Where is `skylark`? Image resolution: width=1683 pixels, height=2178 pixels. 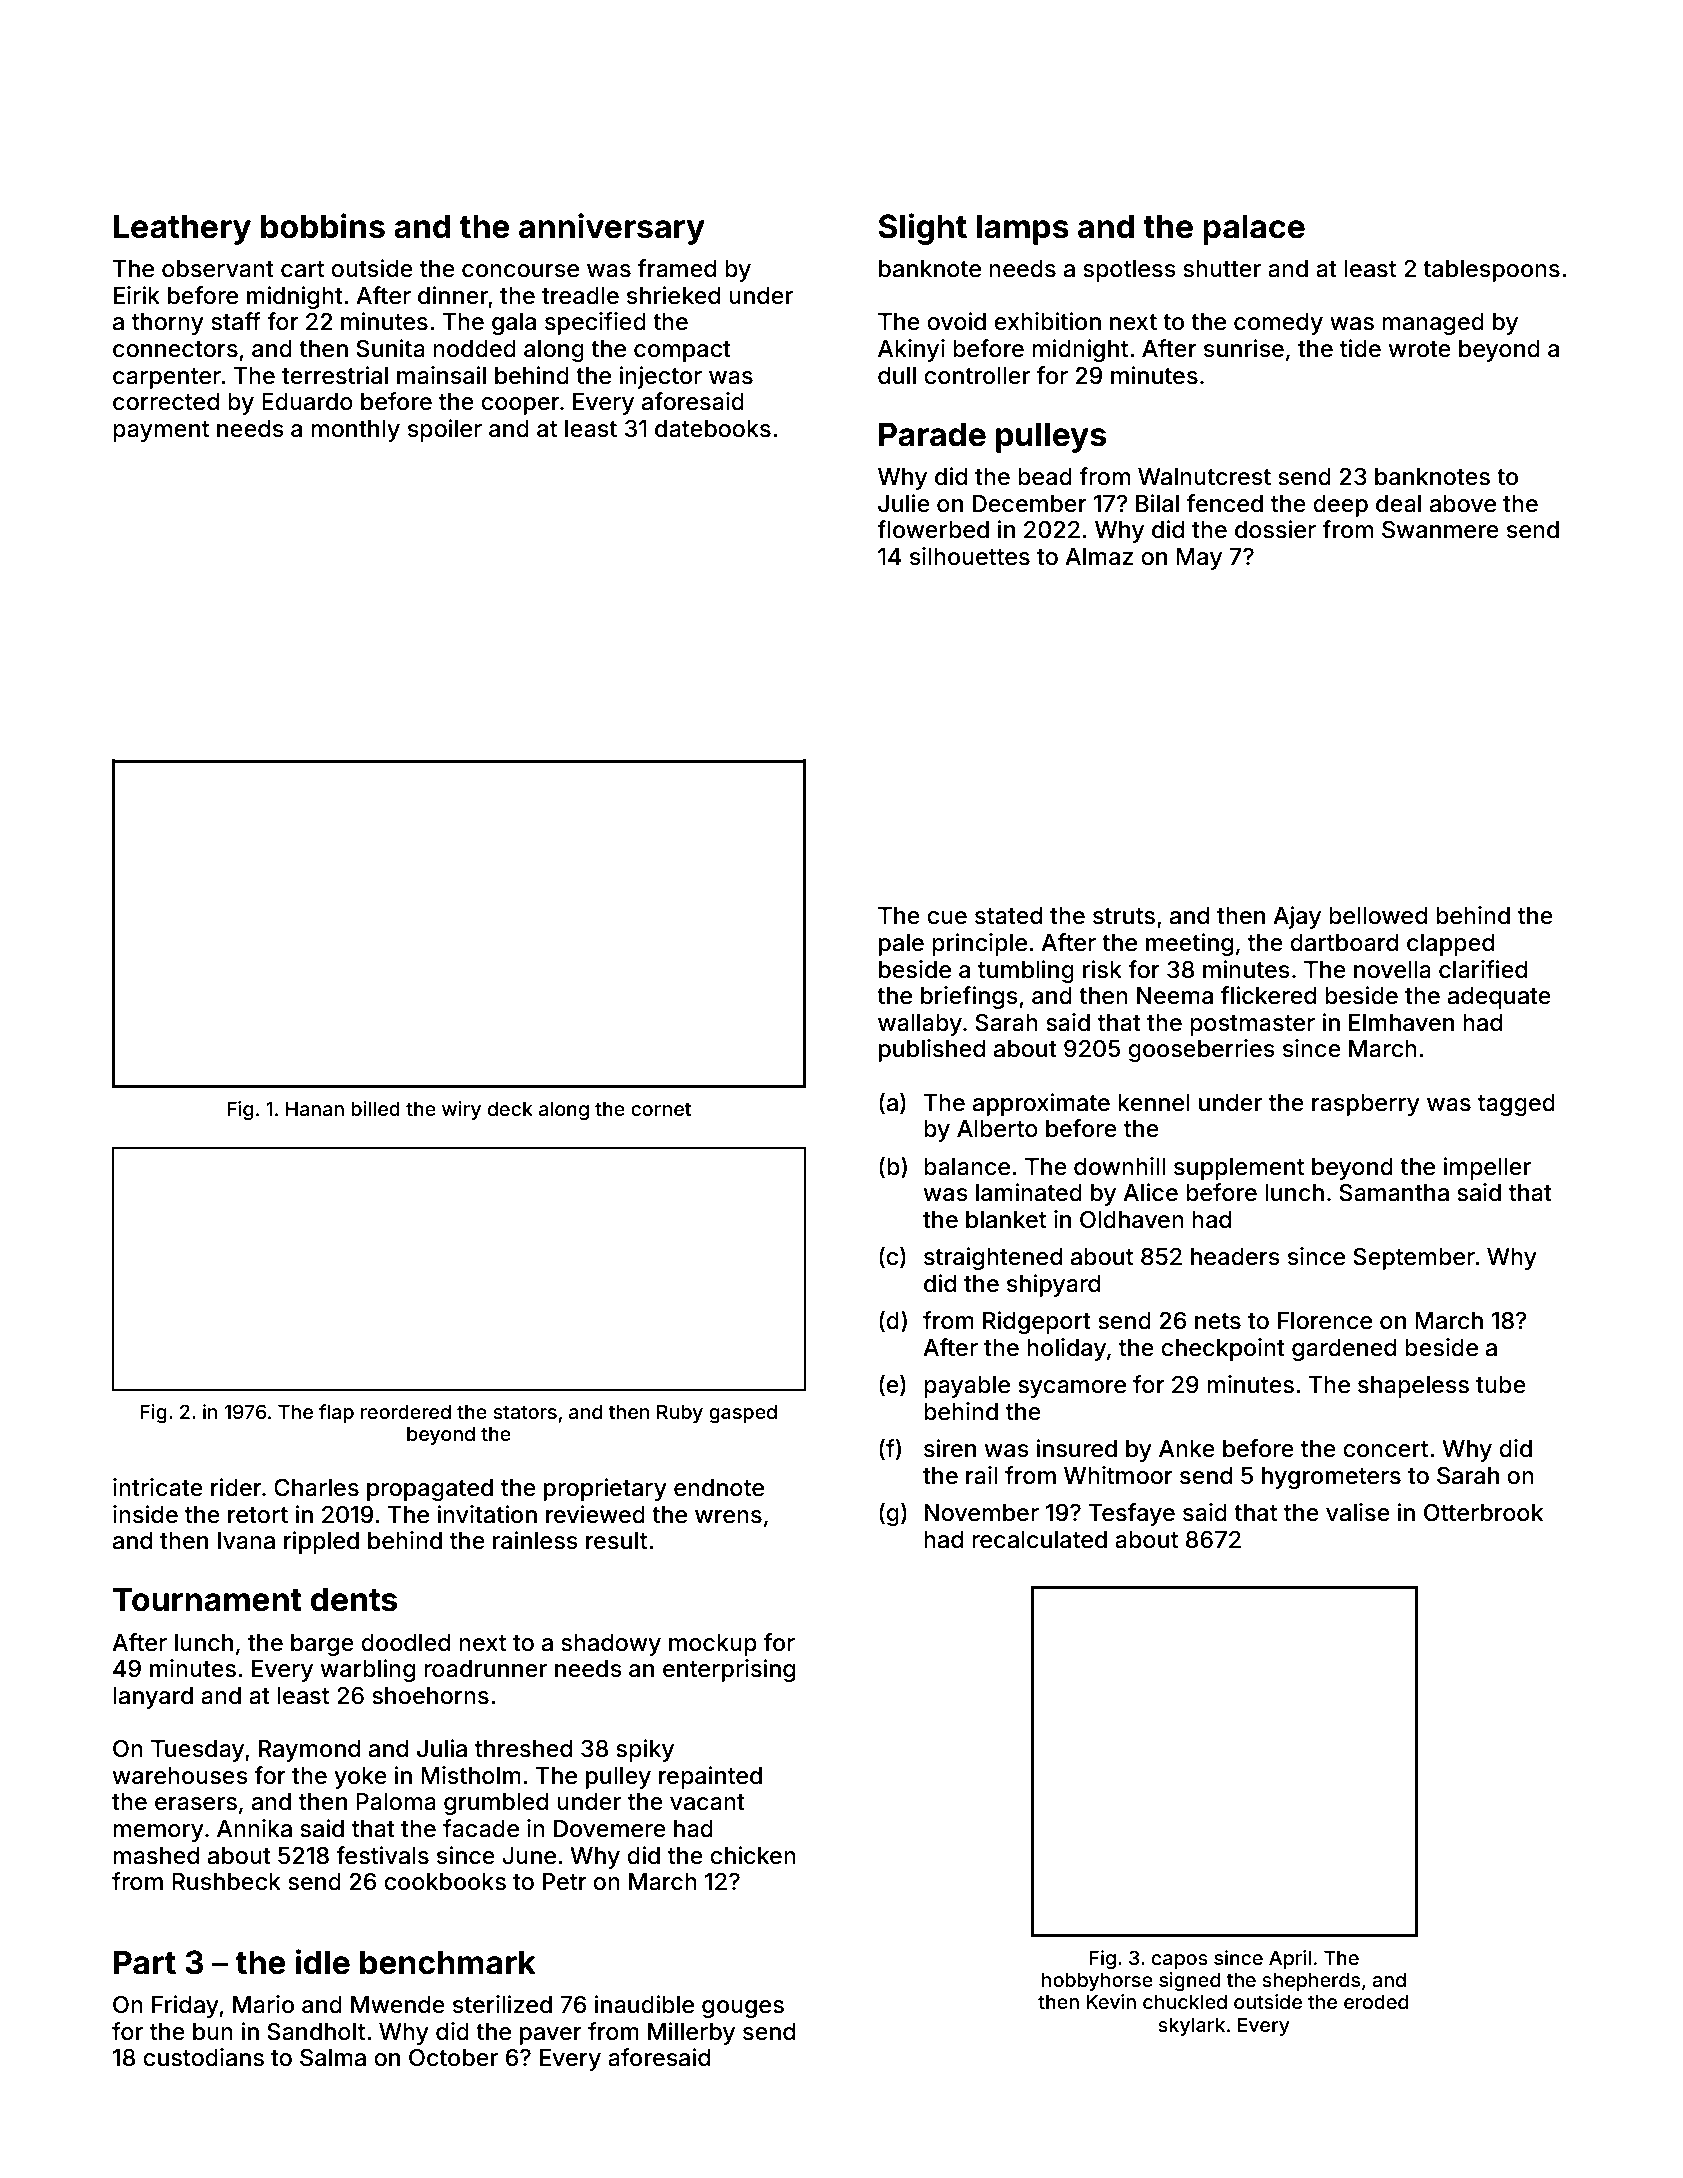 skylark is located at coordinates (1191, 2026).
